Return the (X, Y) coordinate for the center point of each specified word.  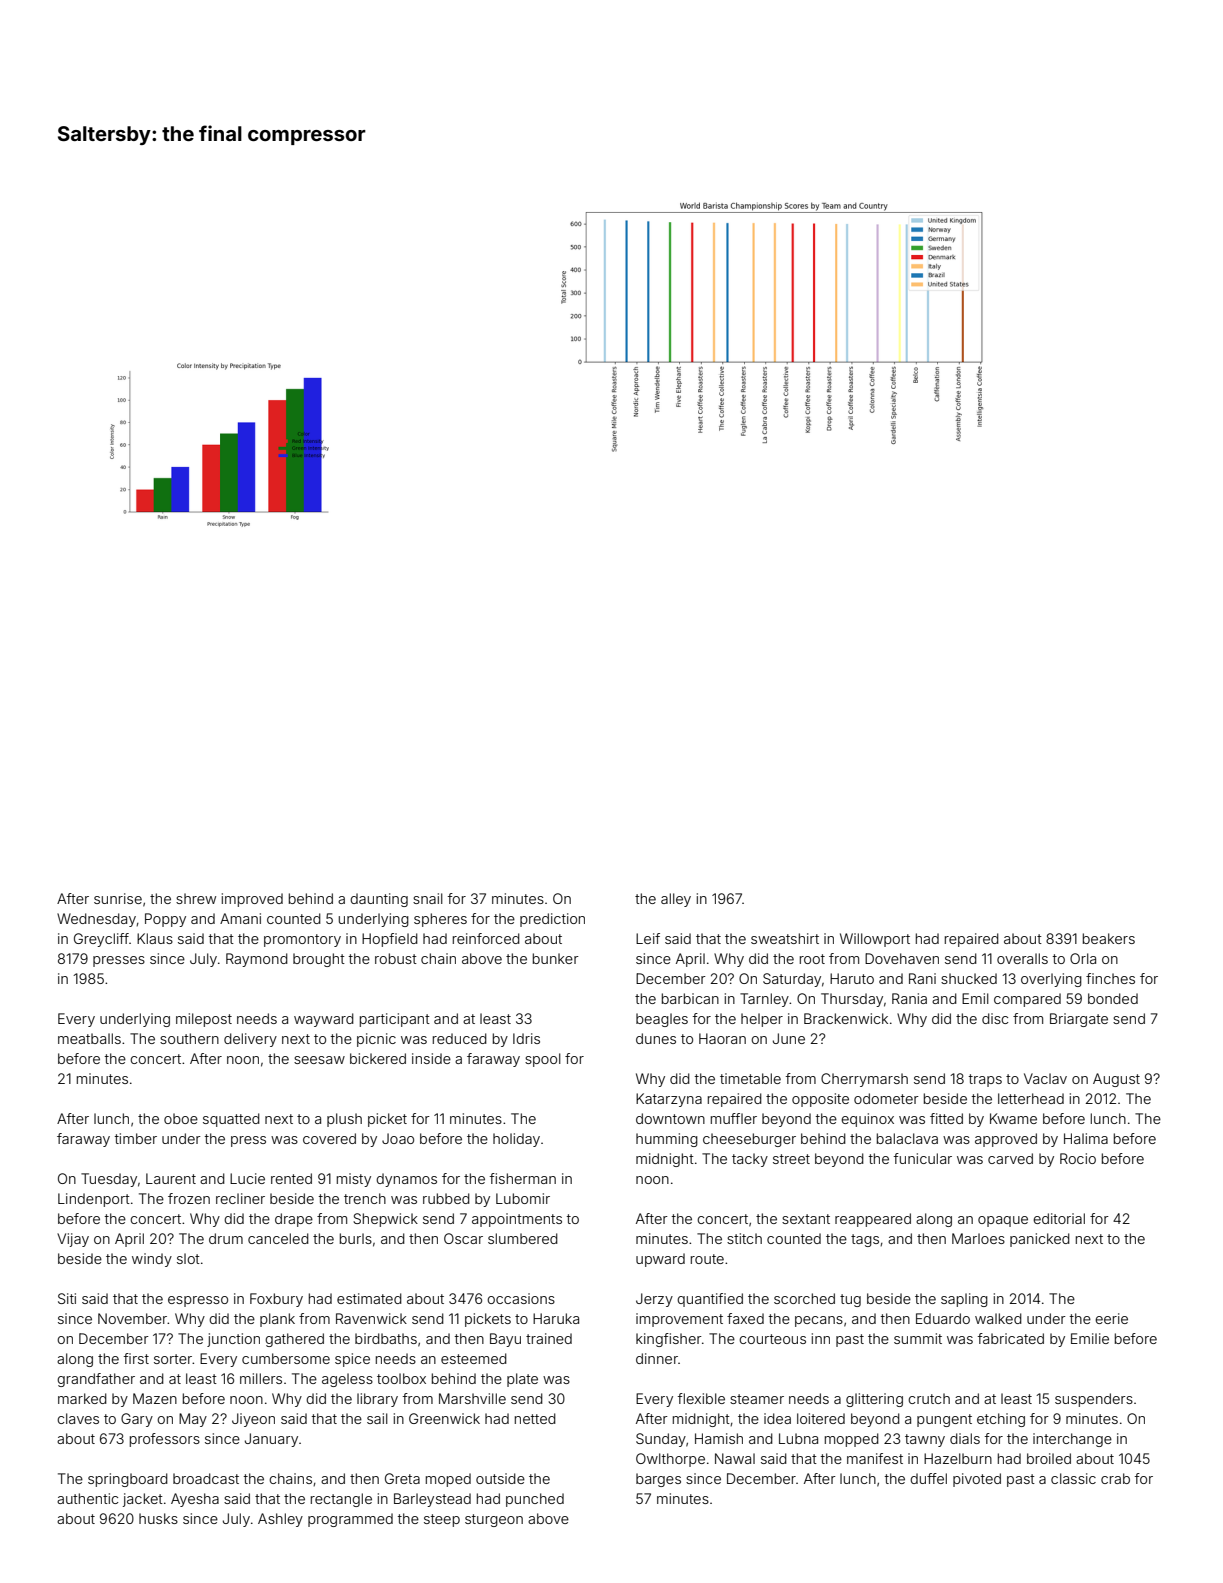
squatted (231, 1120)
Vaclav (1045, 1078)
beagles (662, 1020)
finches (1110, 978)
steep (442, 1520)
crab (1115, 1478)
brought (319, 960)
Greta (402, 1478)
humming (667, 1140)
